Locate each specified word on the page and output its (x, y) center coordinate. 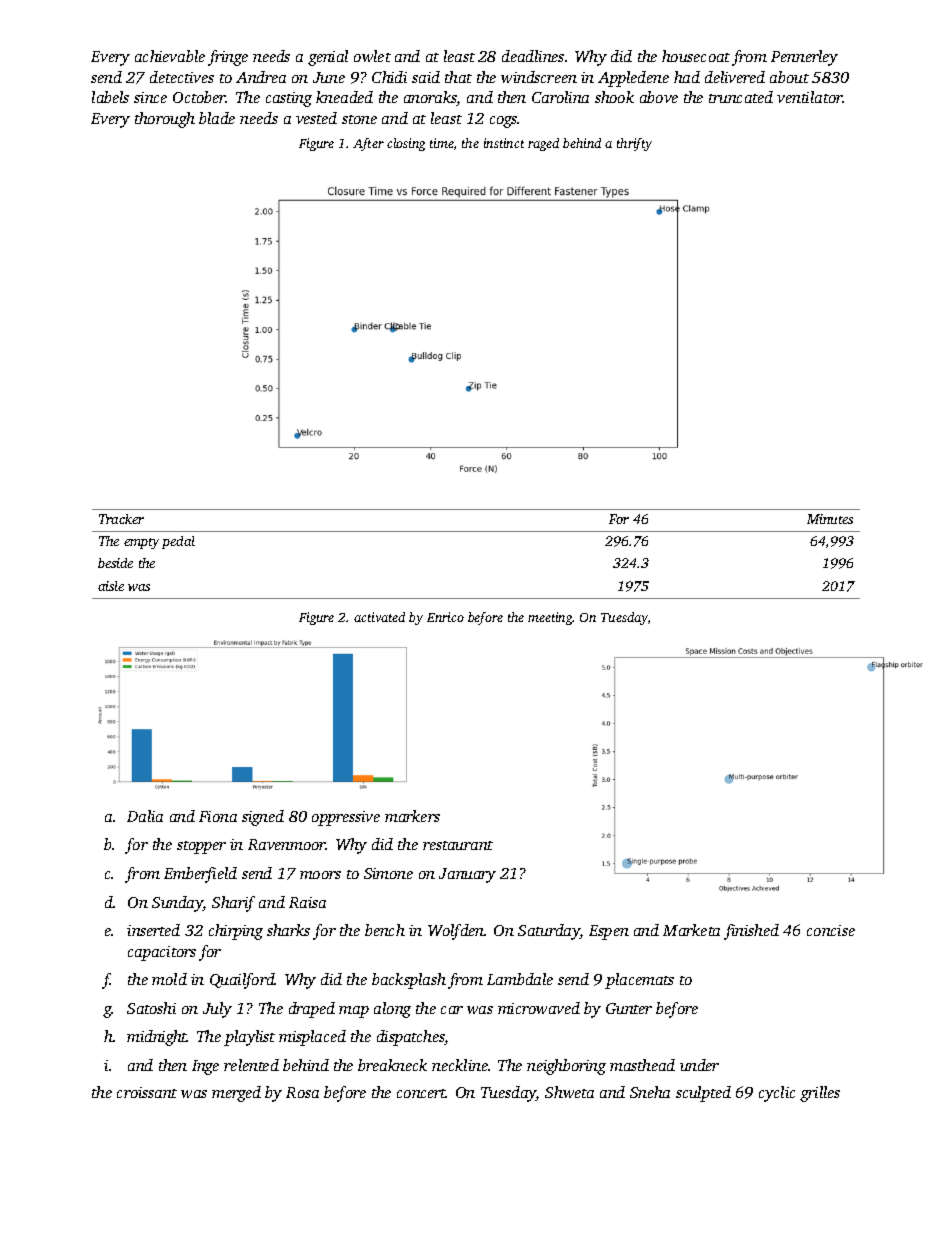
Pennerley (804, 58)
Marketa (691, 930)
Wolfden (456, 932)
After (368, 144)
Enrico (445, 617)
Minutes (830, 519)
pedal (178, 542)
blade (217, 118)
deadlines (533, 56)
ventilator (810, 97)
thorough (165, 120)
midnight (157, 1038)
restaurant (458, 845)
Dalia (145, 816)
